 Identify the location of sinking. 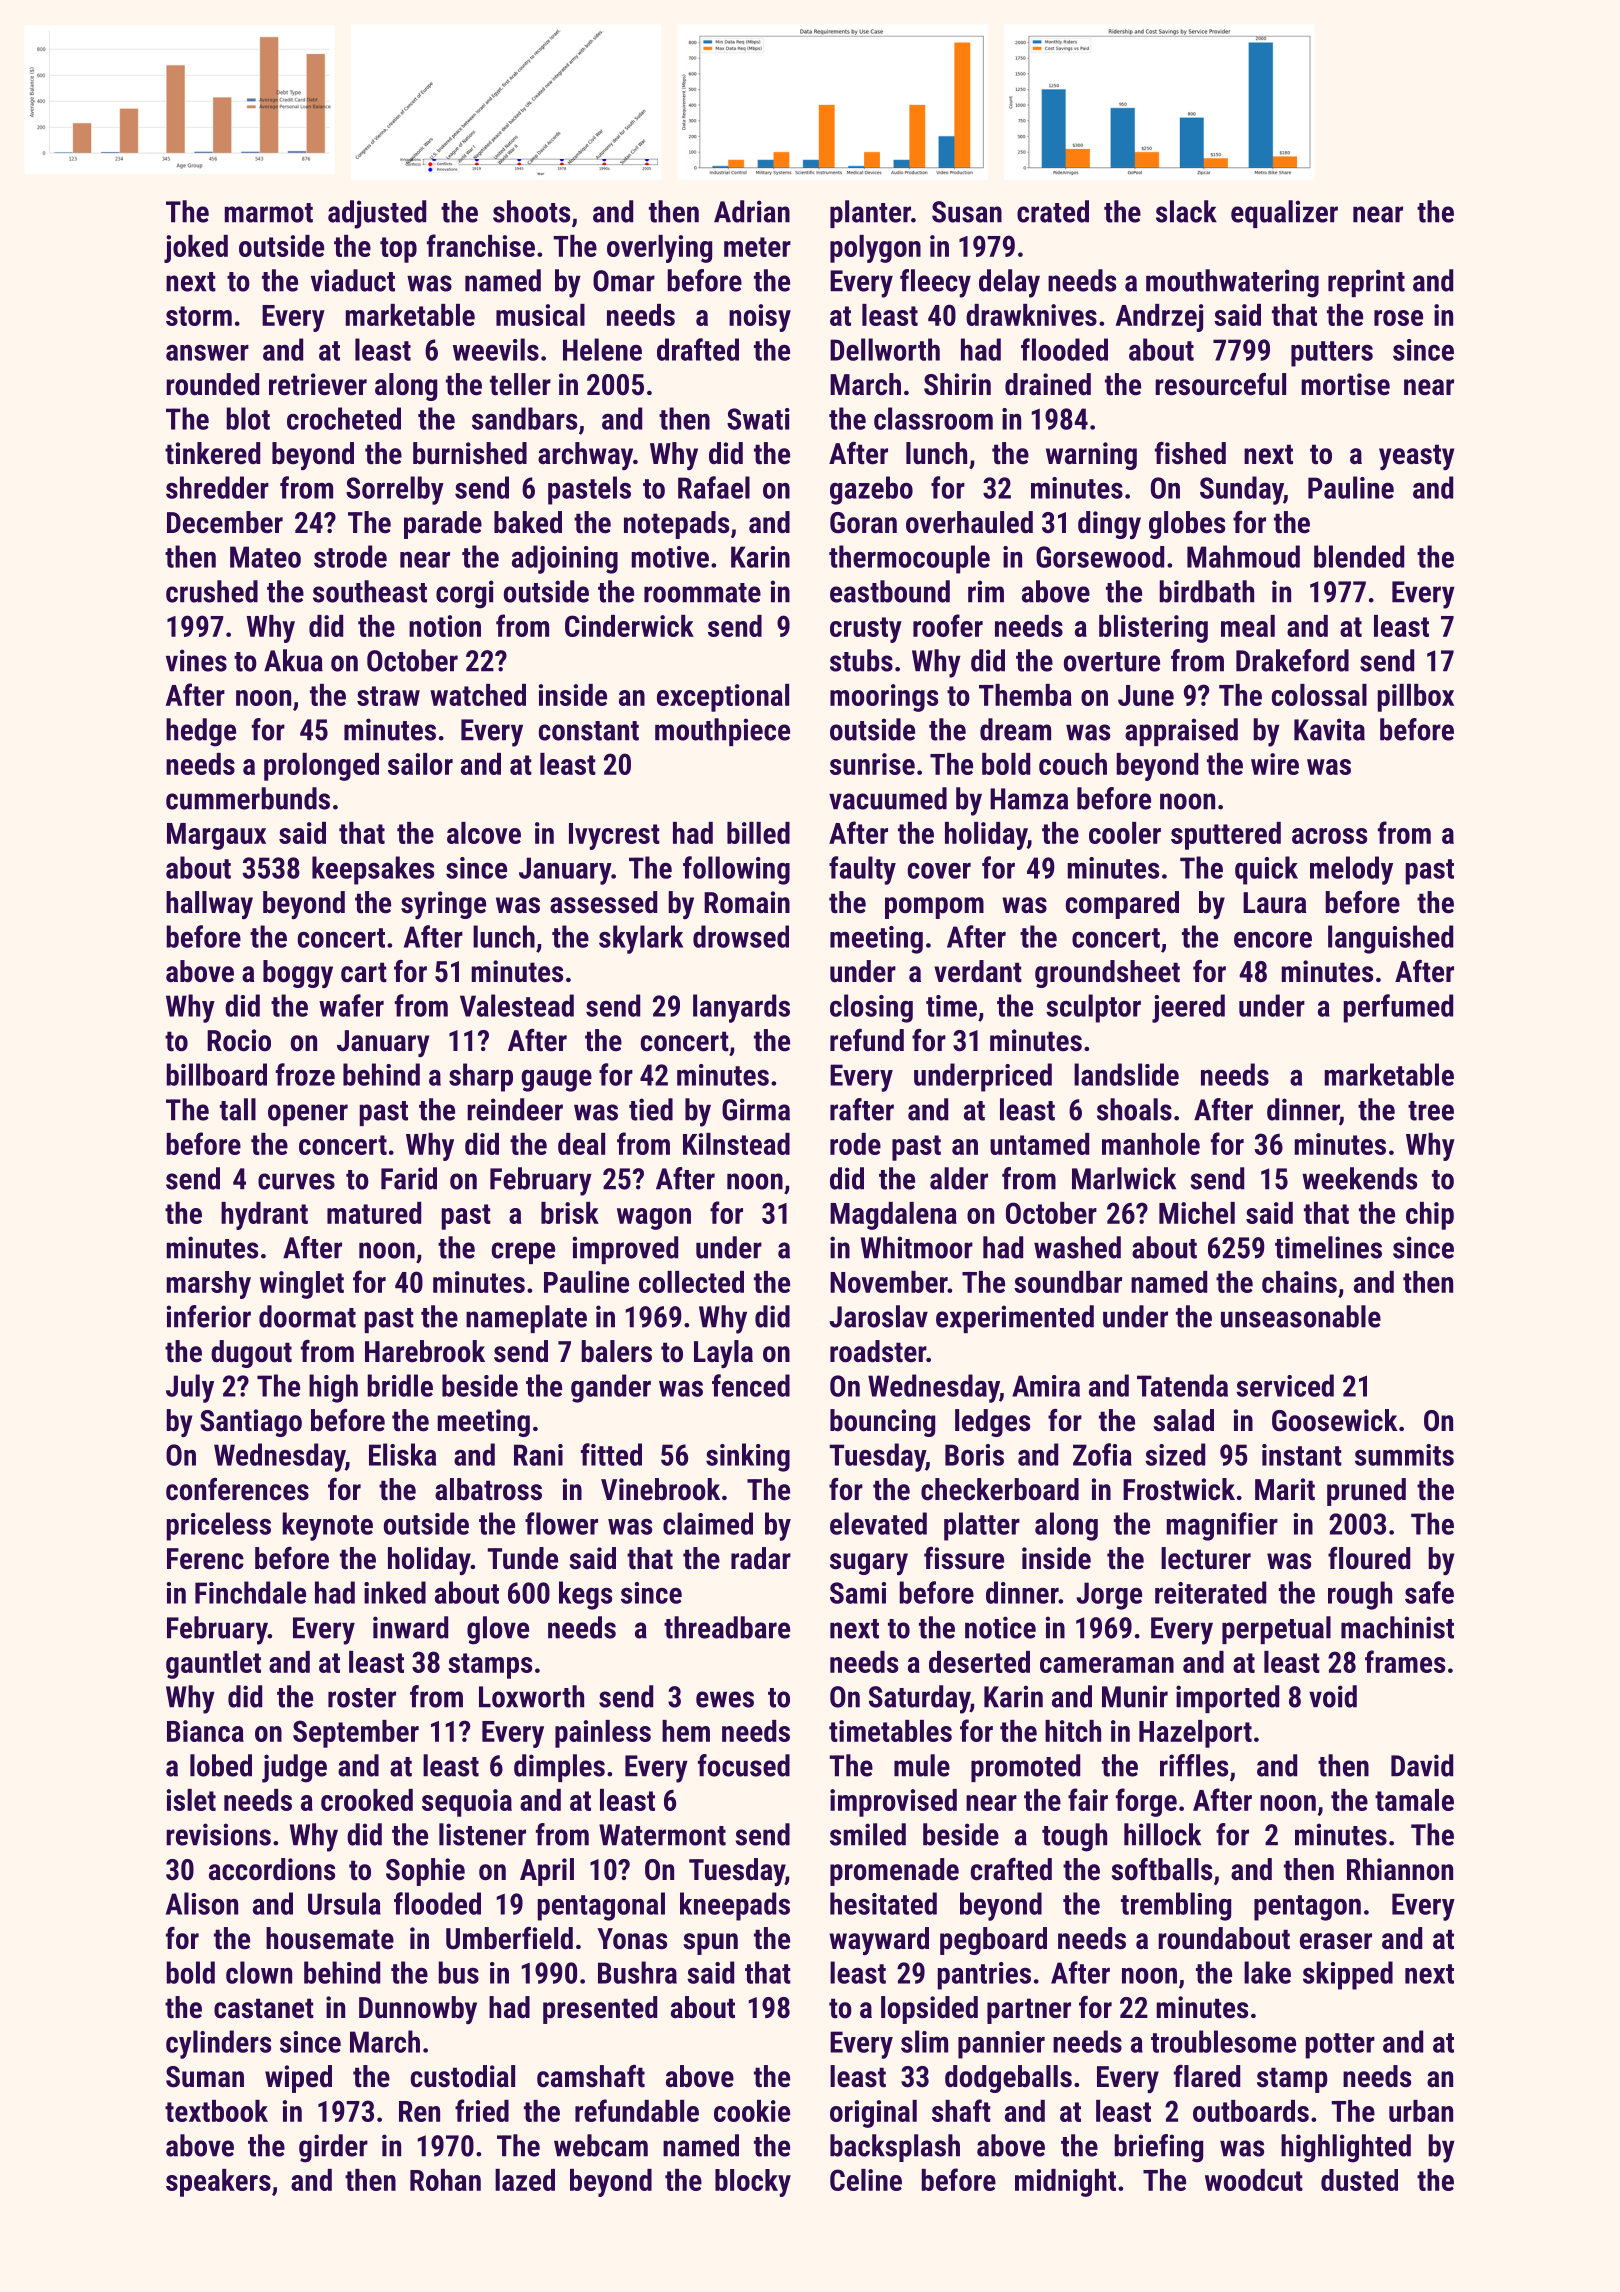
(748, 1457).
